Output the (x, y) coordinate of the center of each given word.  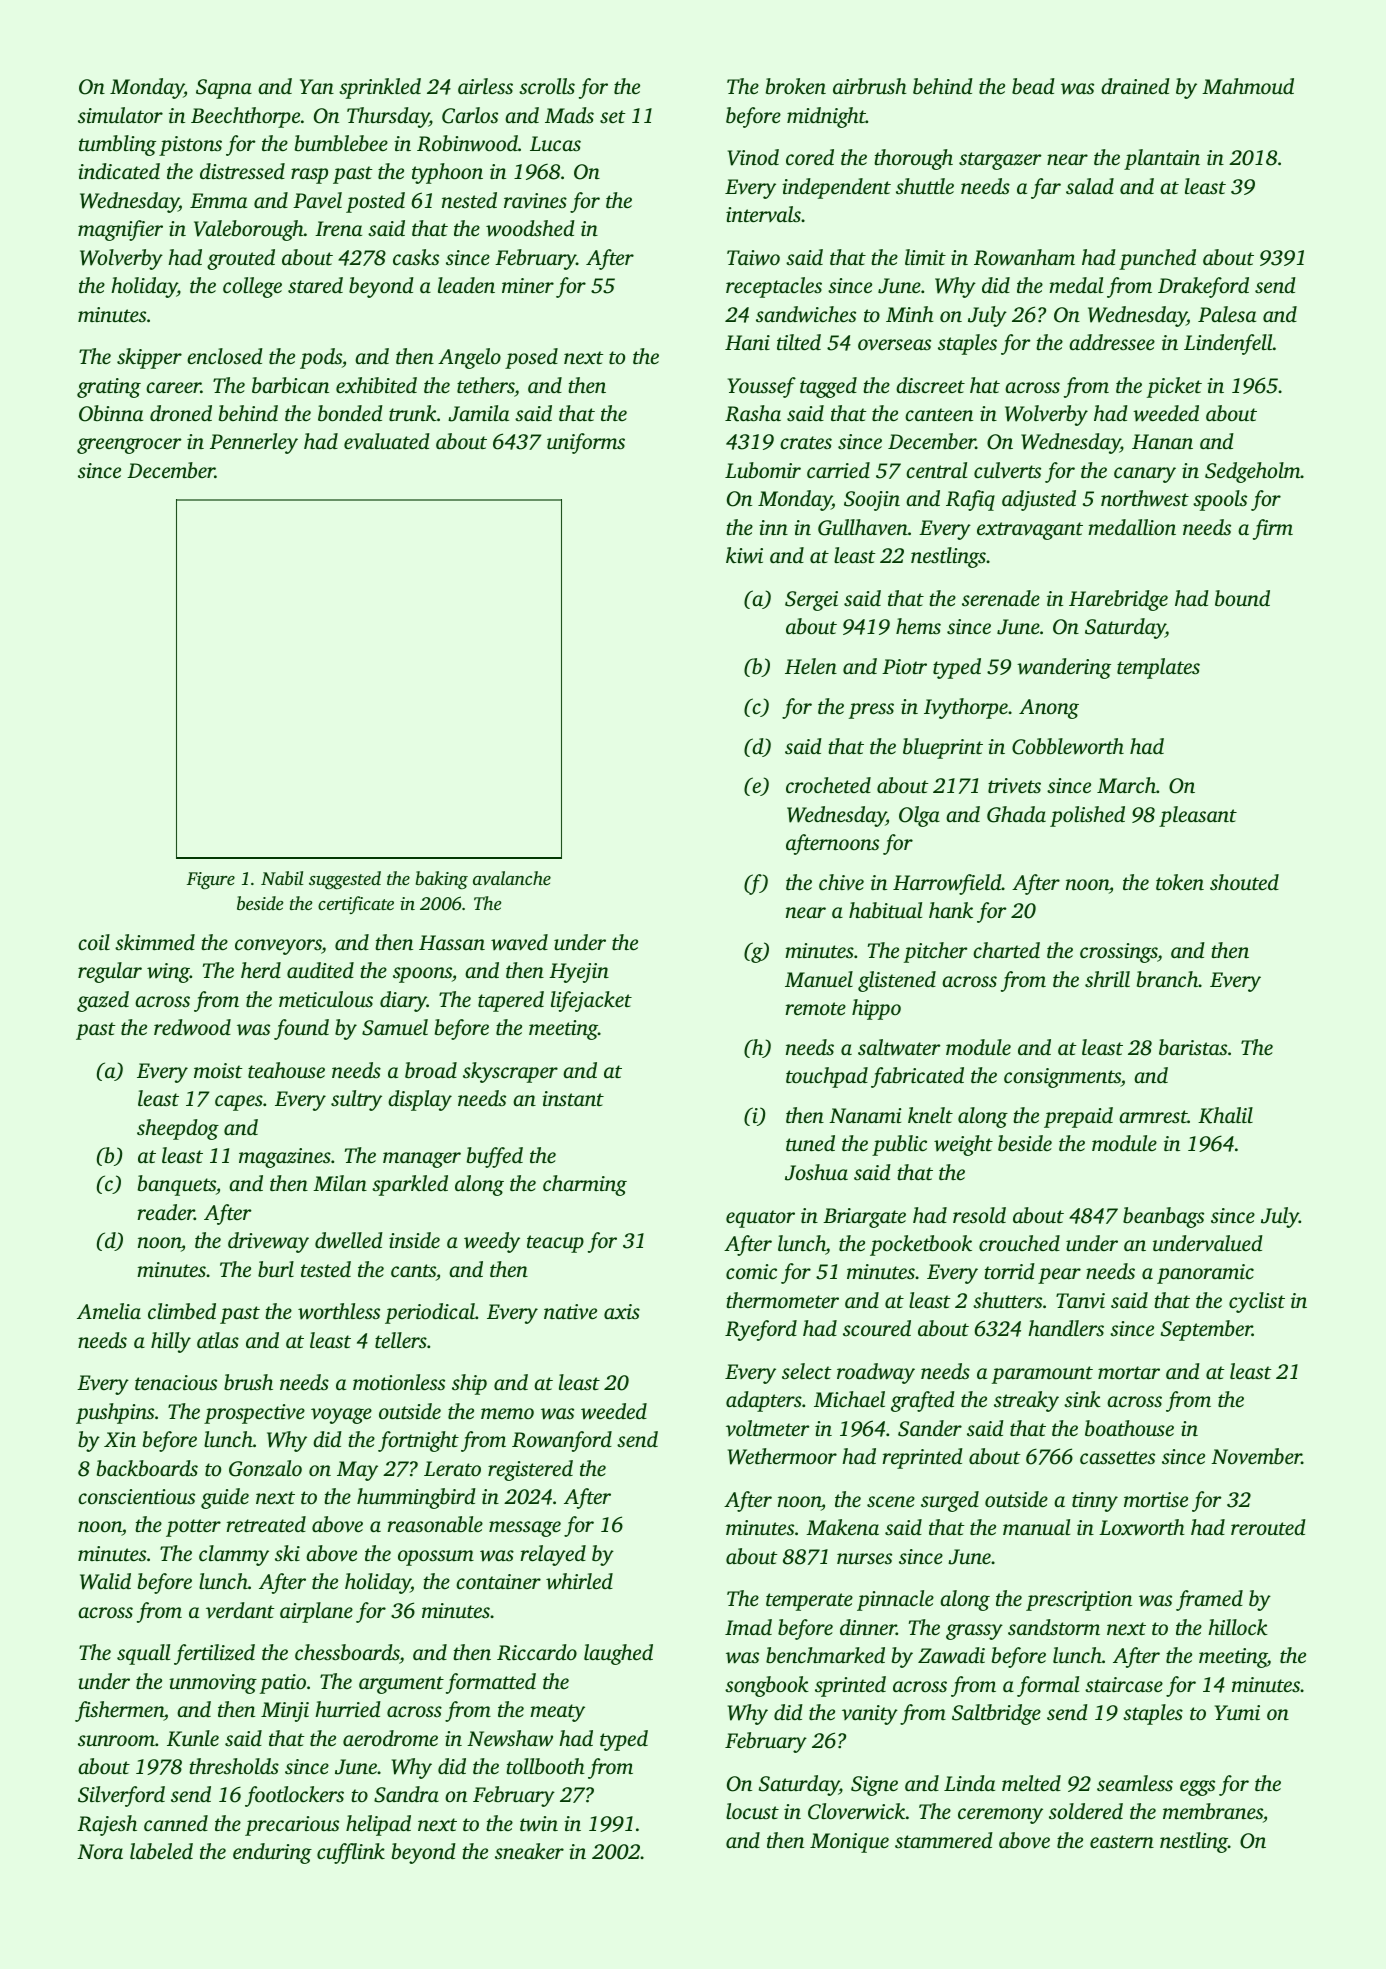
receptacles (774, 287)
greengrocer (129, 446)
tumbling (117, 145)
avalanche (512, 878)
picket (1174, 387)
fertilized (214, 1654)
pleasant (1198, 816)
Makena (842, 1527)
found (301, 1029)
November (1256, 1456)
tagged (828, 387)
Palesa (1227, 314)
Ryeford (761, 1330)
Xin (120, 1439)
